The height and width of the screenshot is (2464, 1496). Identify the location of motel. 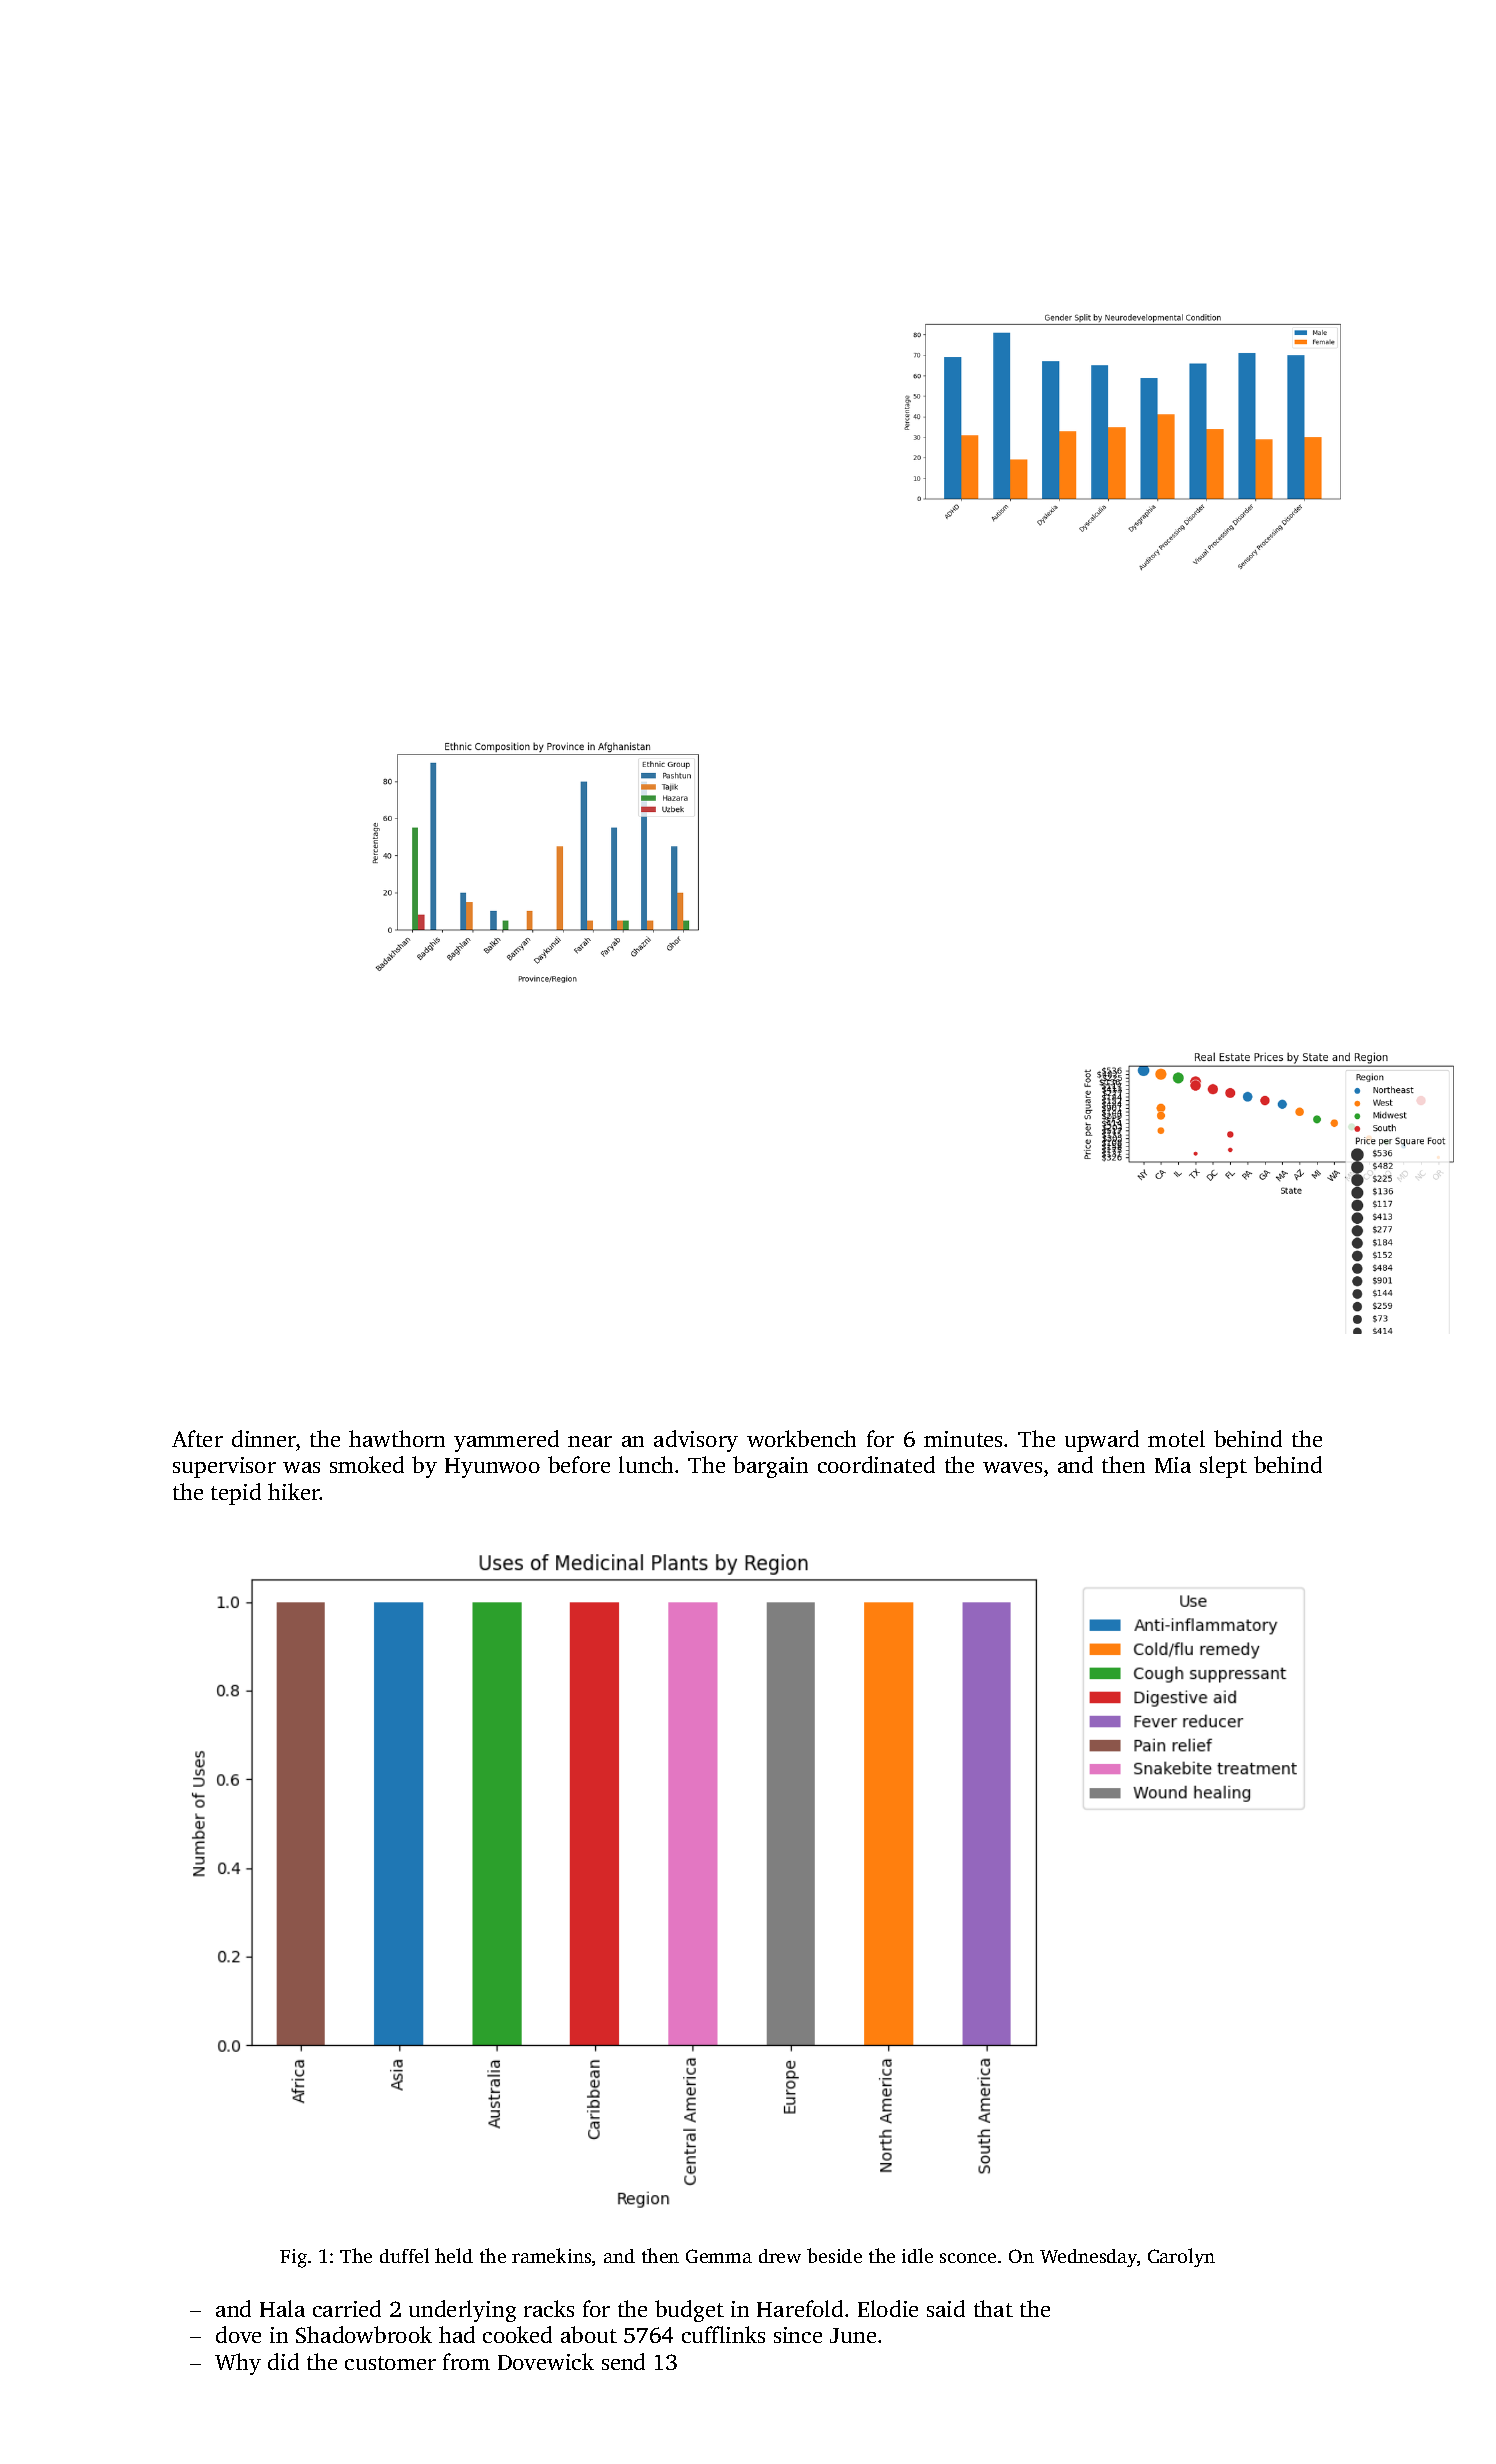
(1176, 1438).
